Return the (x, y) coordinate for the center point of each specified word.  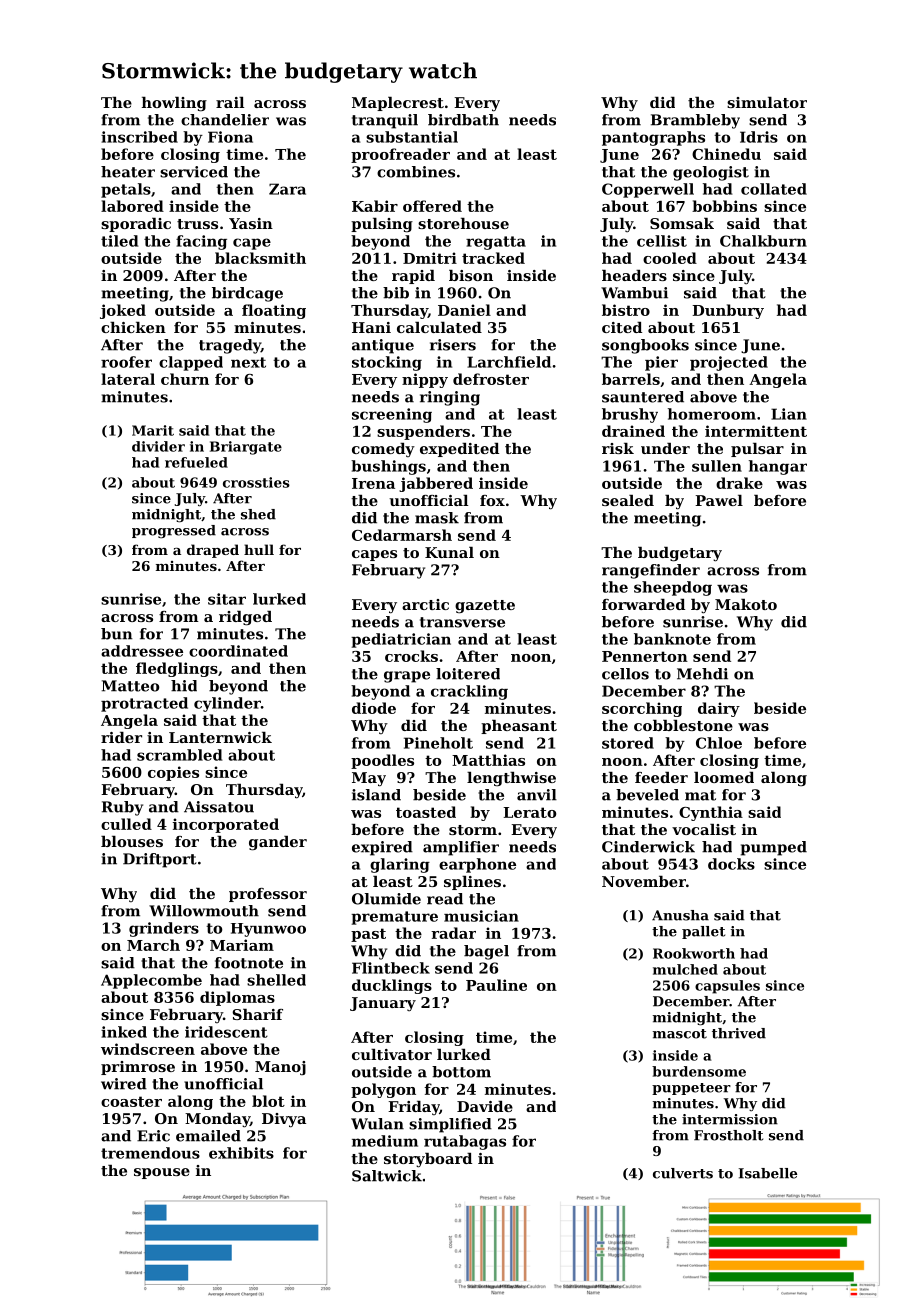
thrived (739, 1033)
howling (174, 104)
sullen (717, 466)
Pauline (496, 985)
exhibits (241, 1153)
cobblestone (683, 725)
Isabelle (768, 1173)
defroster (491, 379)
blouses (132, 841)
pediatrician (401, 640)
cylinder (227, 704)
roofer (126, 362)
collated (774, 189)
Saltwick (387, 1176)
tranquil (385, 121)
